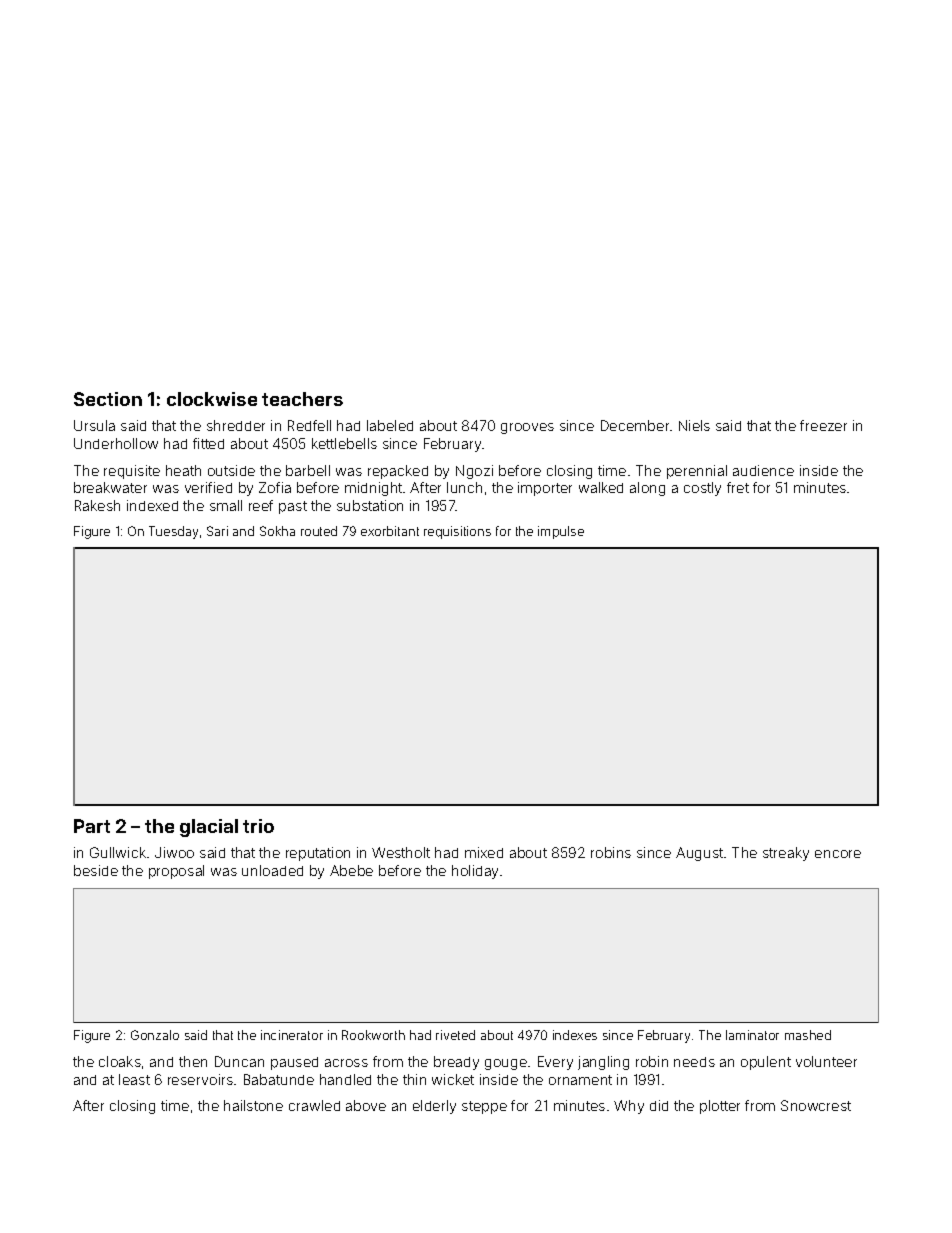  What do you see at coordinates (212, 399) in the screenshot?
I see `clockwise` at bounding box center [212, 399].
